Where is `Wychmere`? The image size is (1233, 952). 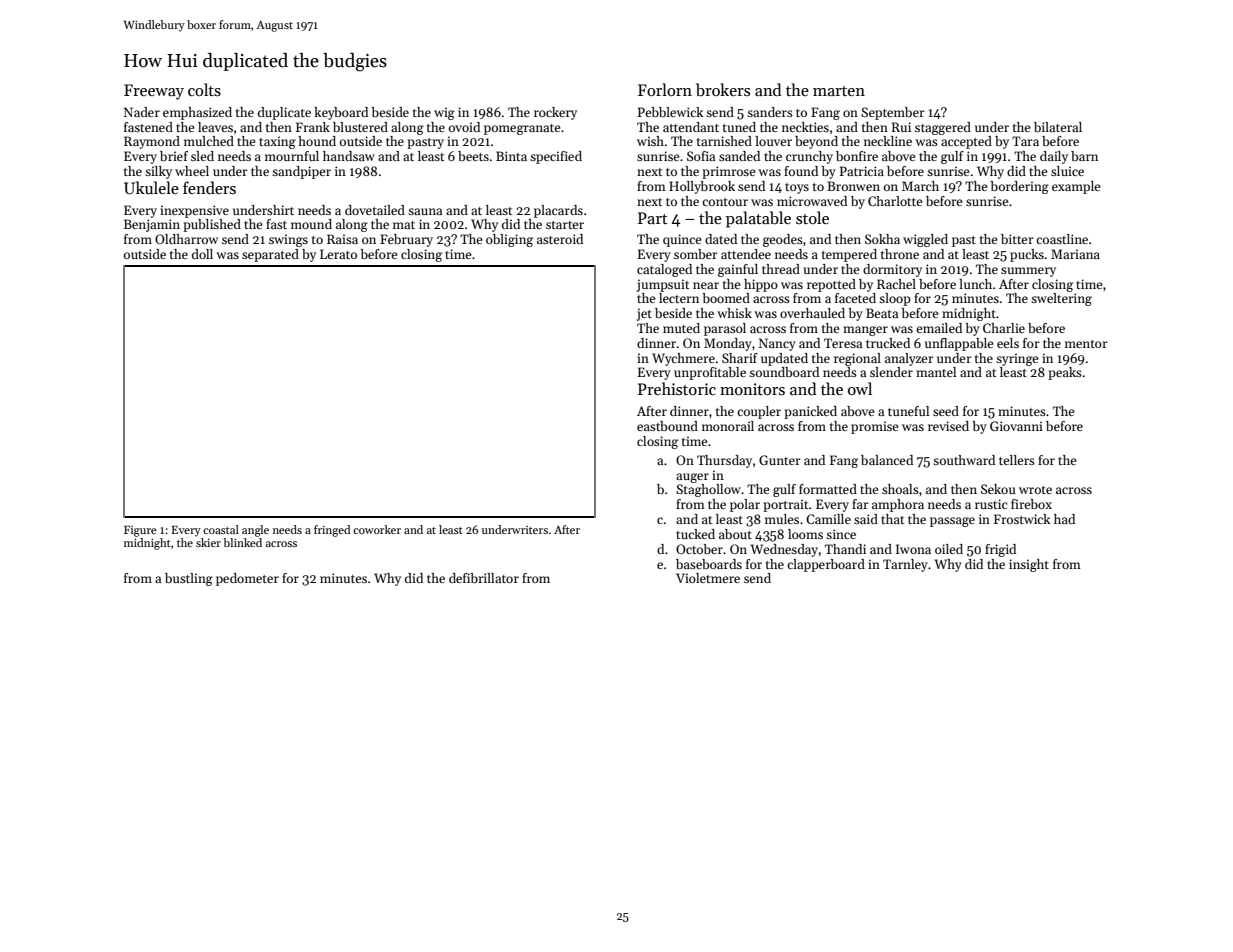
Wychmere is located at coordinates (683, 359).
